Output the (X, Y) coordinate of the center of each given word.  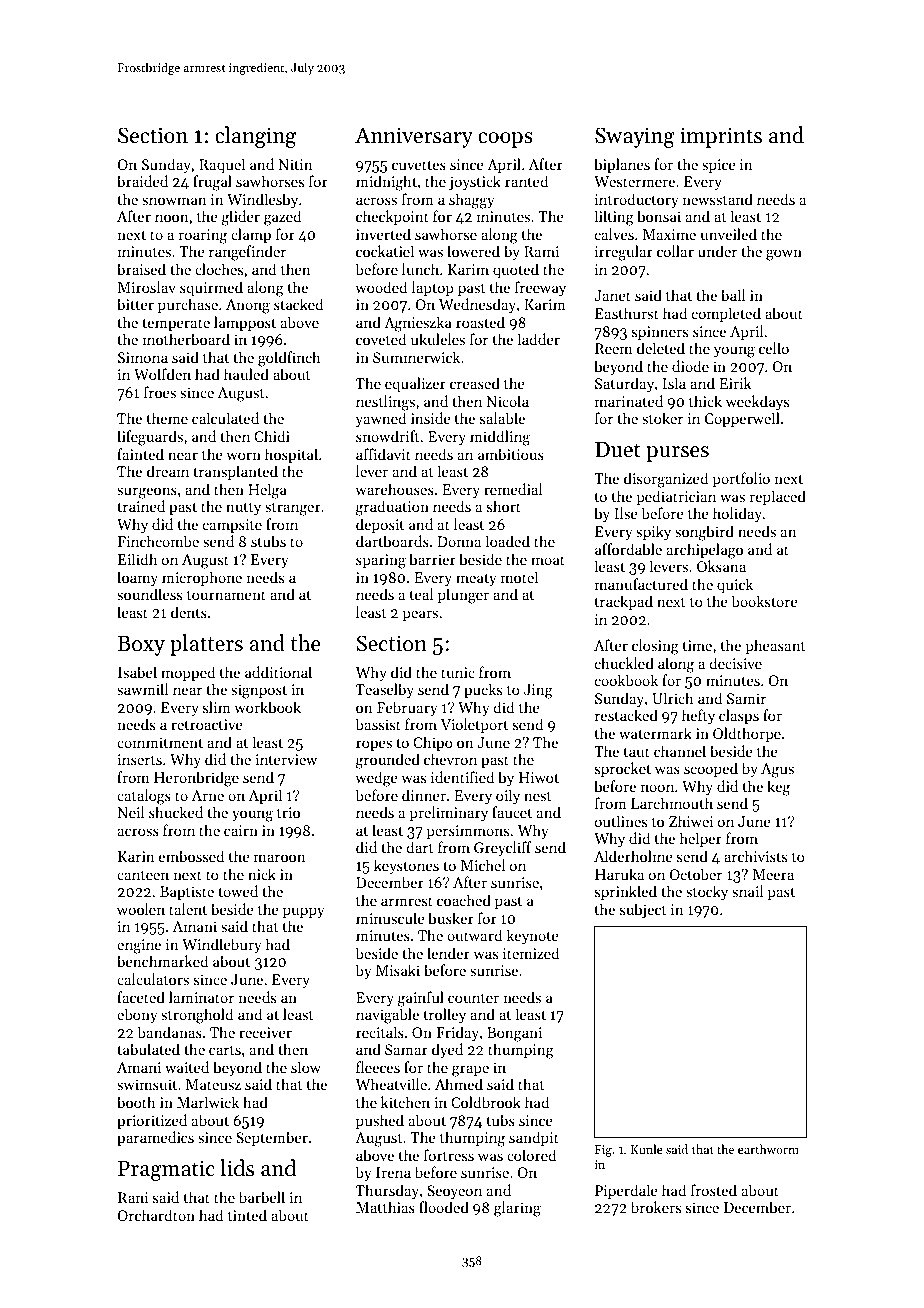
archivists (755, 856)
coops (505, 140)
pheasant (776, 646)
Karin (136, 856)
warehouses (394, 489)
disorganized (666, 480)
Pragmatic (166, 1170)
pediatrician (676, 497)
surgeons (147, 493)
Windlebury (221, 945)
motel (519, 577)
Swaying (635, 137)
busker (451, 918)
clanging (255, 137)
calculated (225, 418)
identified (462, 777)
